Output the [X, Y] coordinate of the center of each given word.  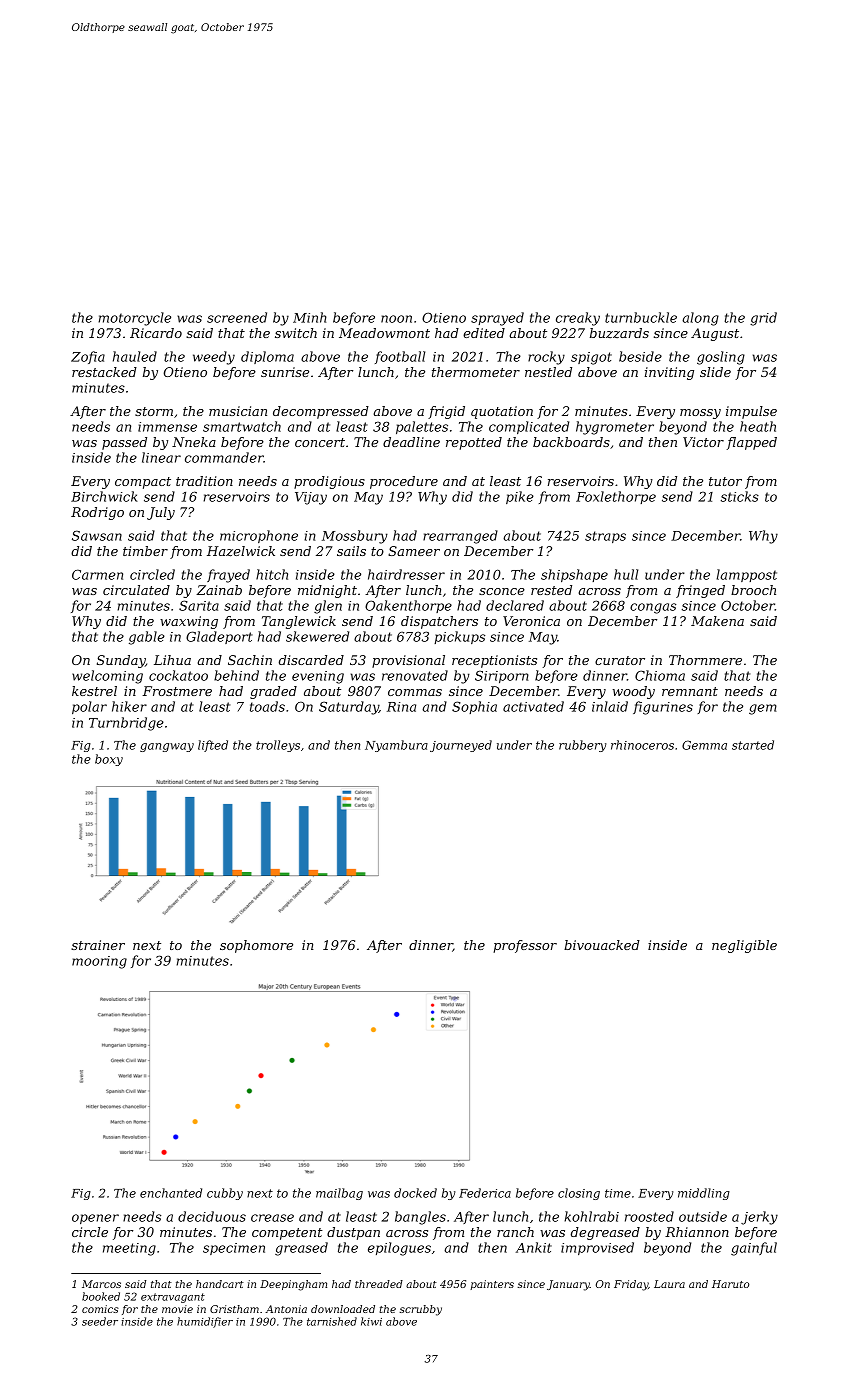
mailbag [339, 1194]
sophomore [256, 946]
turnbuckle [641, 317]
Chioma [660, 675]
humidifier [205, 1322]
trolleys [278, 746]
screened [237, 317]
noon [396, 319]
